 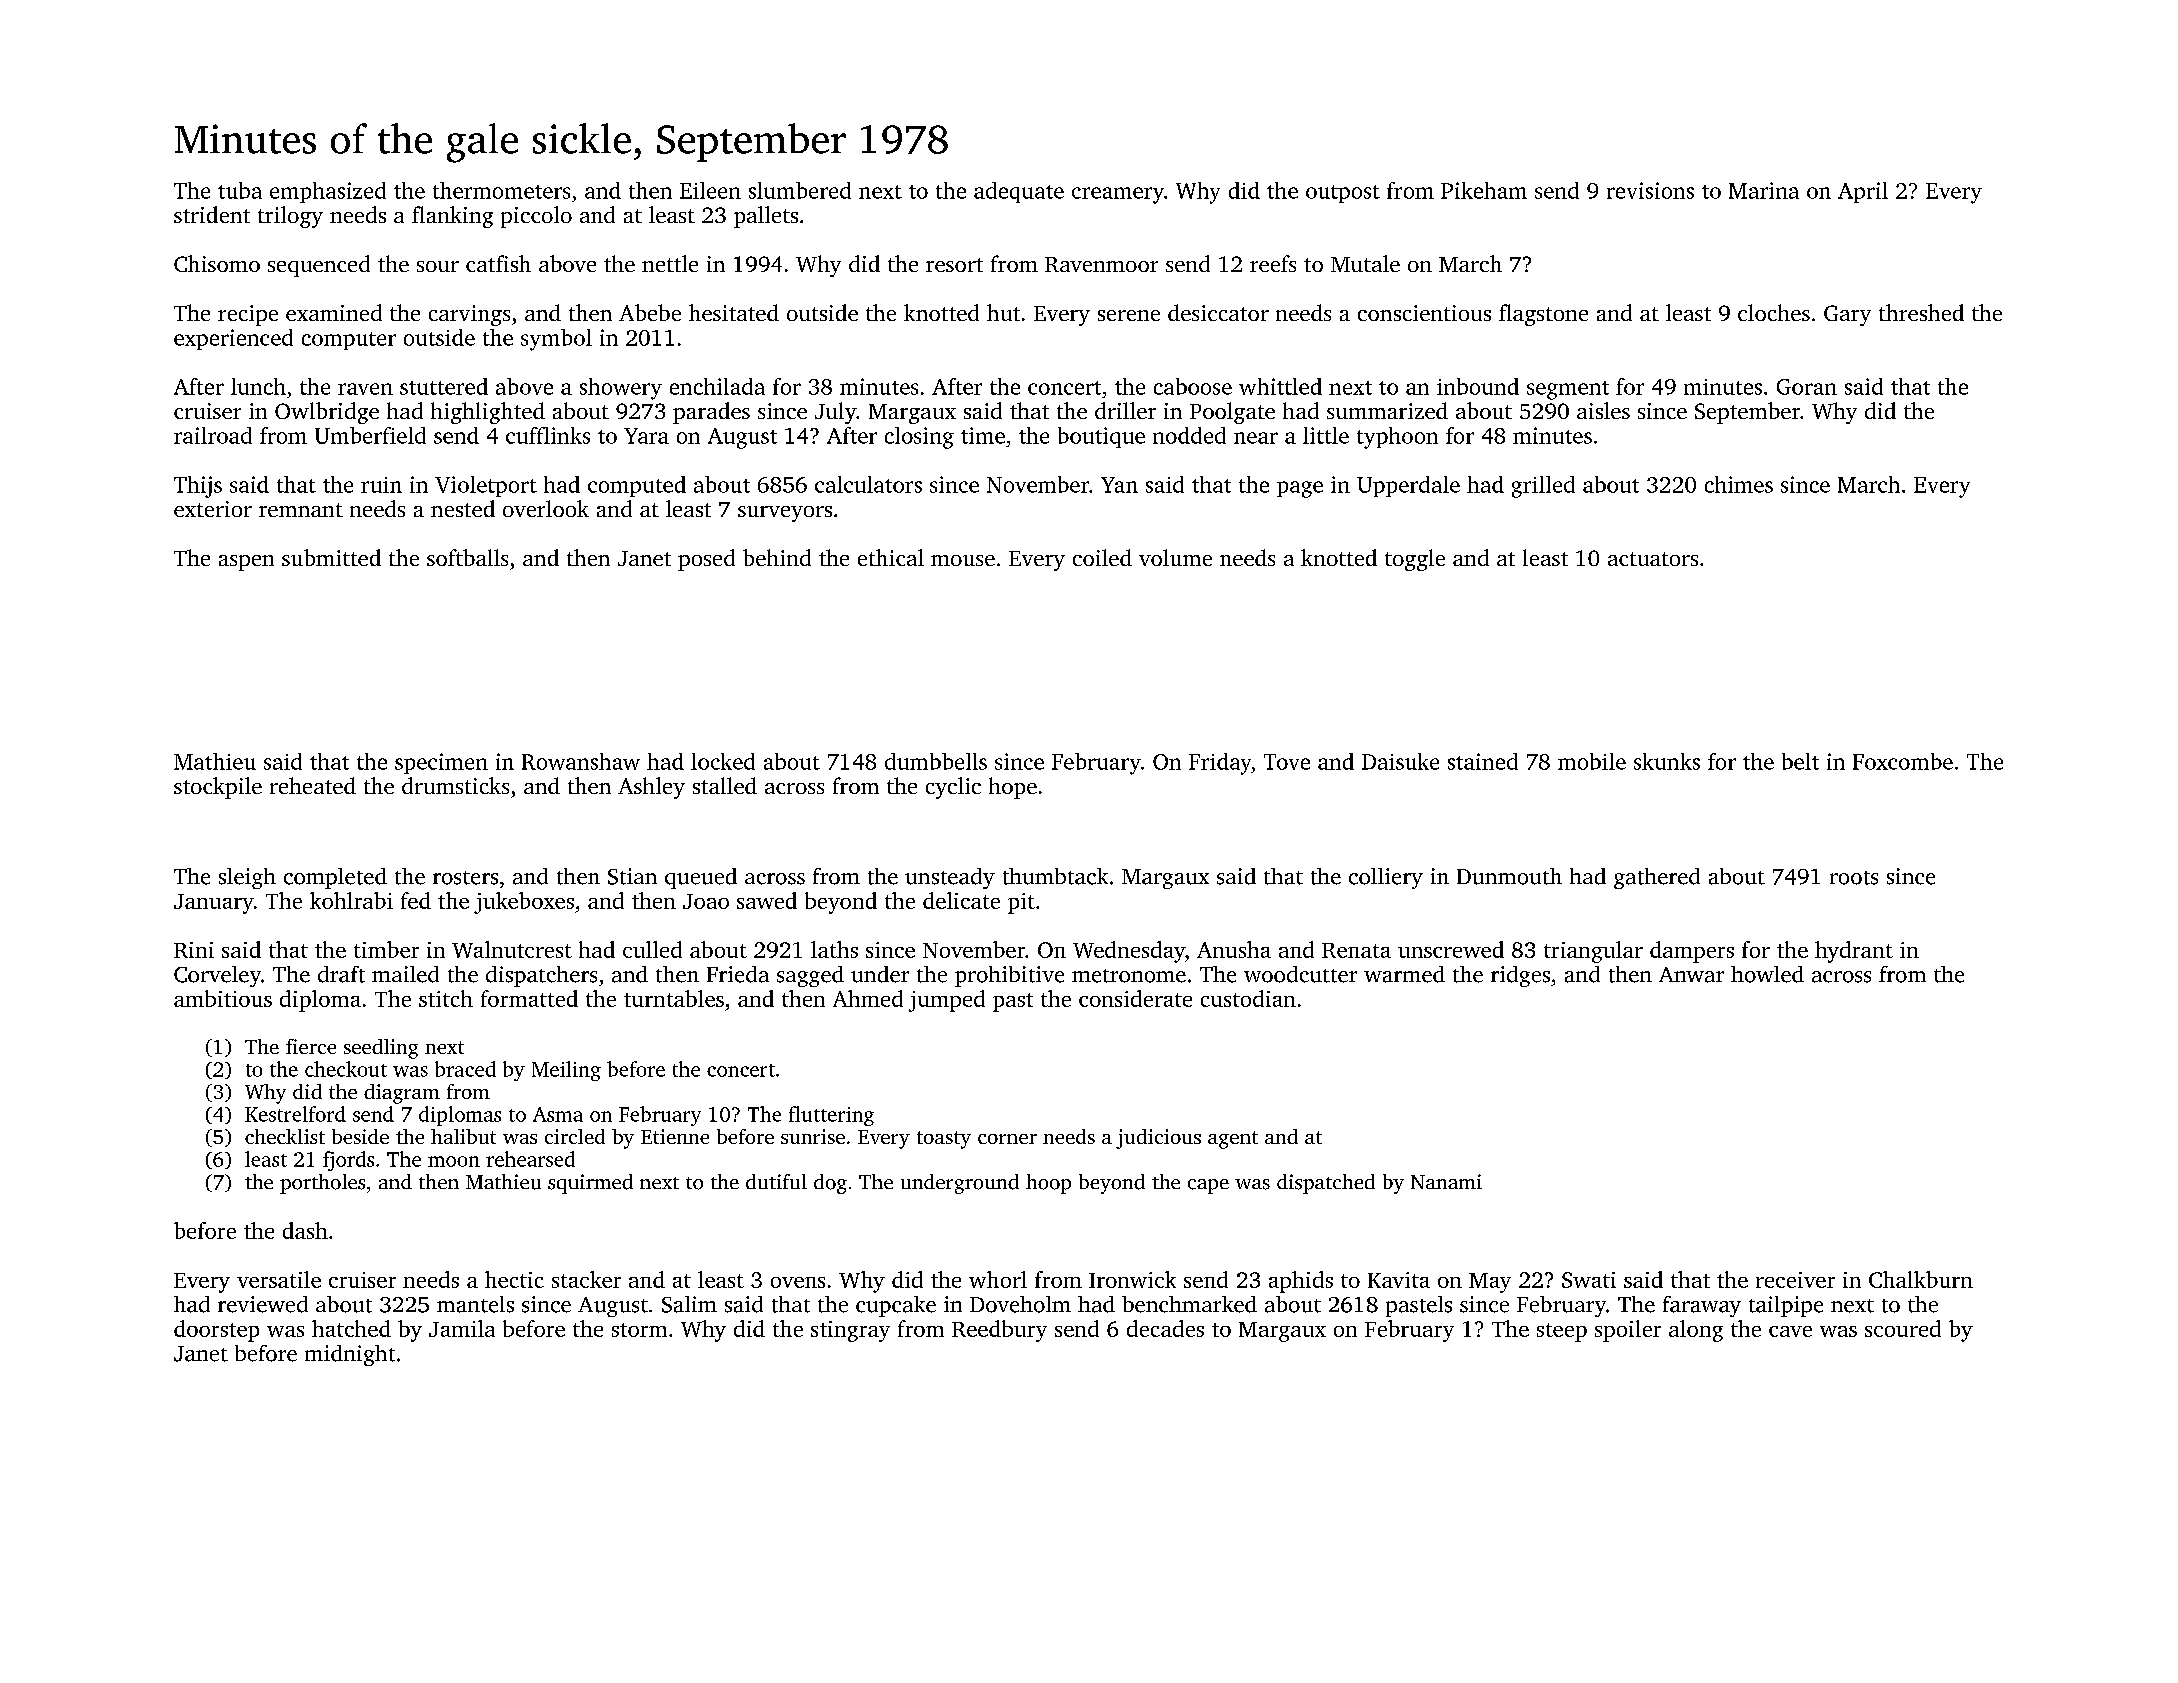 I want to click on ridges, so click(x=1520, y=976).
